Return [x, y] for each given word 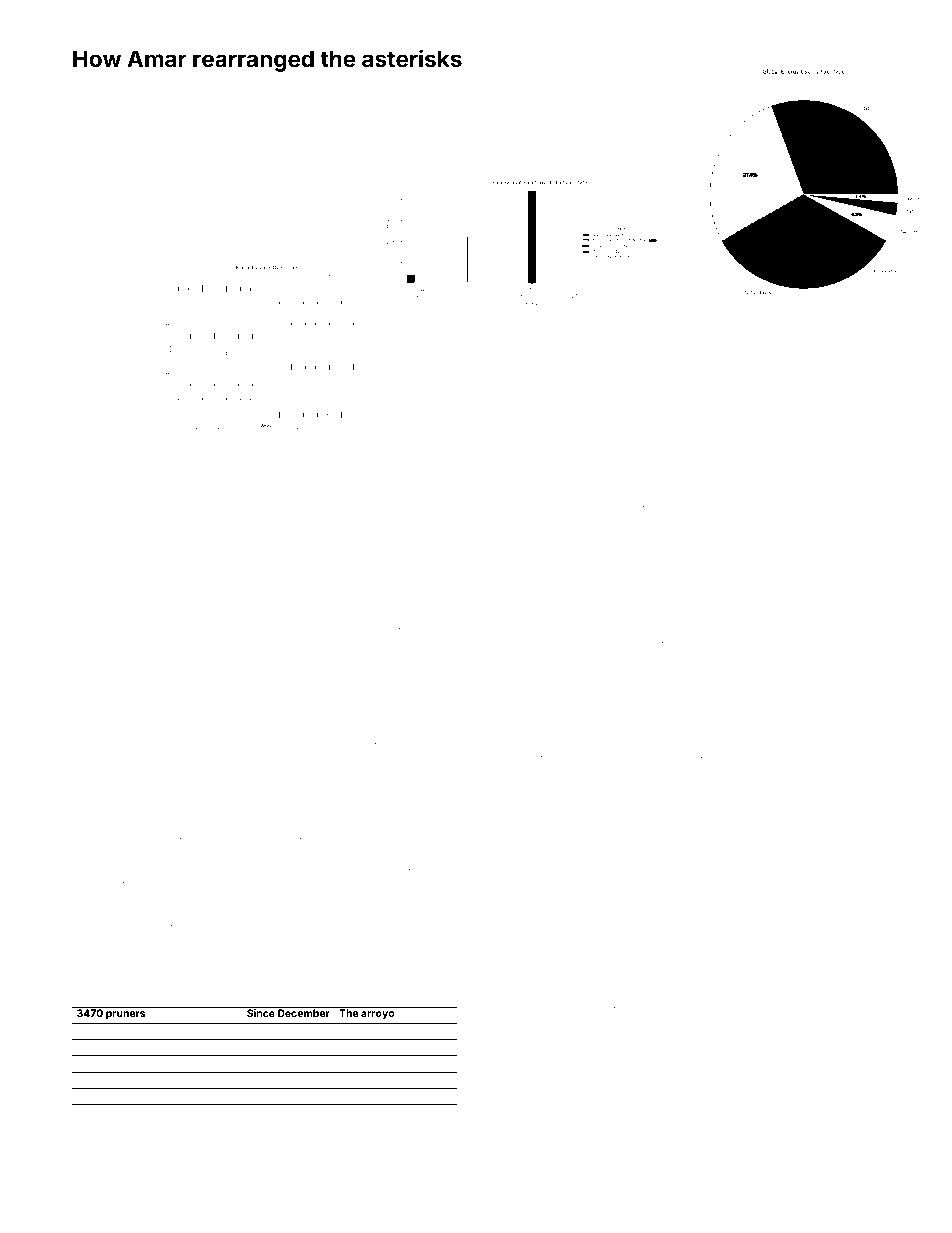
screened [257, 1118]
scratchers [521, 503]
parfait [195, 562]
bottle [754, 1140]
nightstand [578, 869]
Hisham [536, 1140]
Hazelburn [845, 503]
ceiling [282, 785]
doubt [799, 744]
